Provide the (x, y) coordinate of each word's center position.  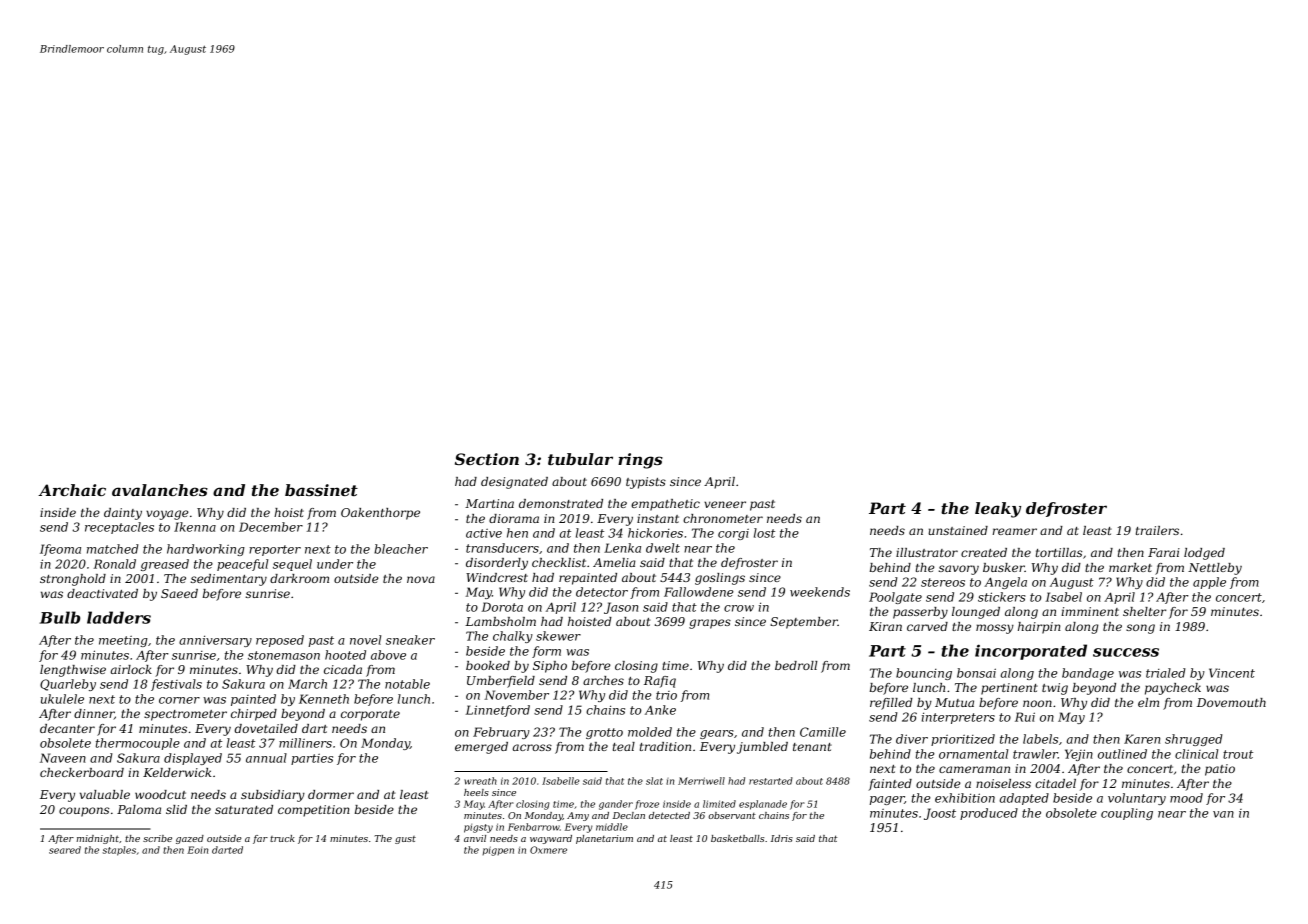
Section (487, 459)
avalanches (160, 490)
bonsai (976, 673)
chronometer (723, 518)
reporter (275, 550)
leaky (998, 510)
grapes (710, 624)
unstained (958, 530)
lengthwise (73, 671)
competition (314, 811)
